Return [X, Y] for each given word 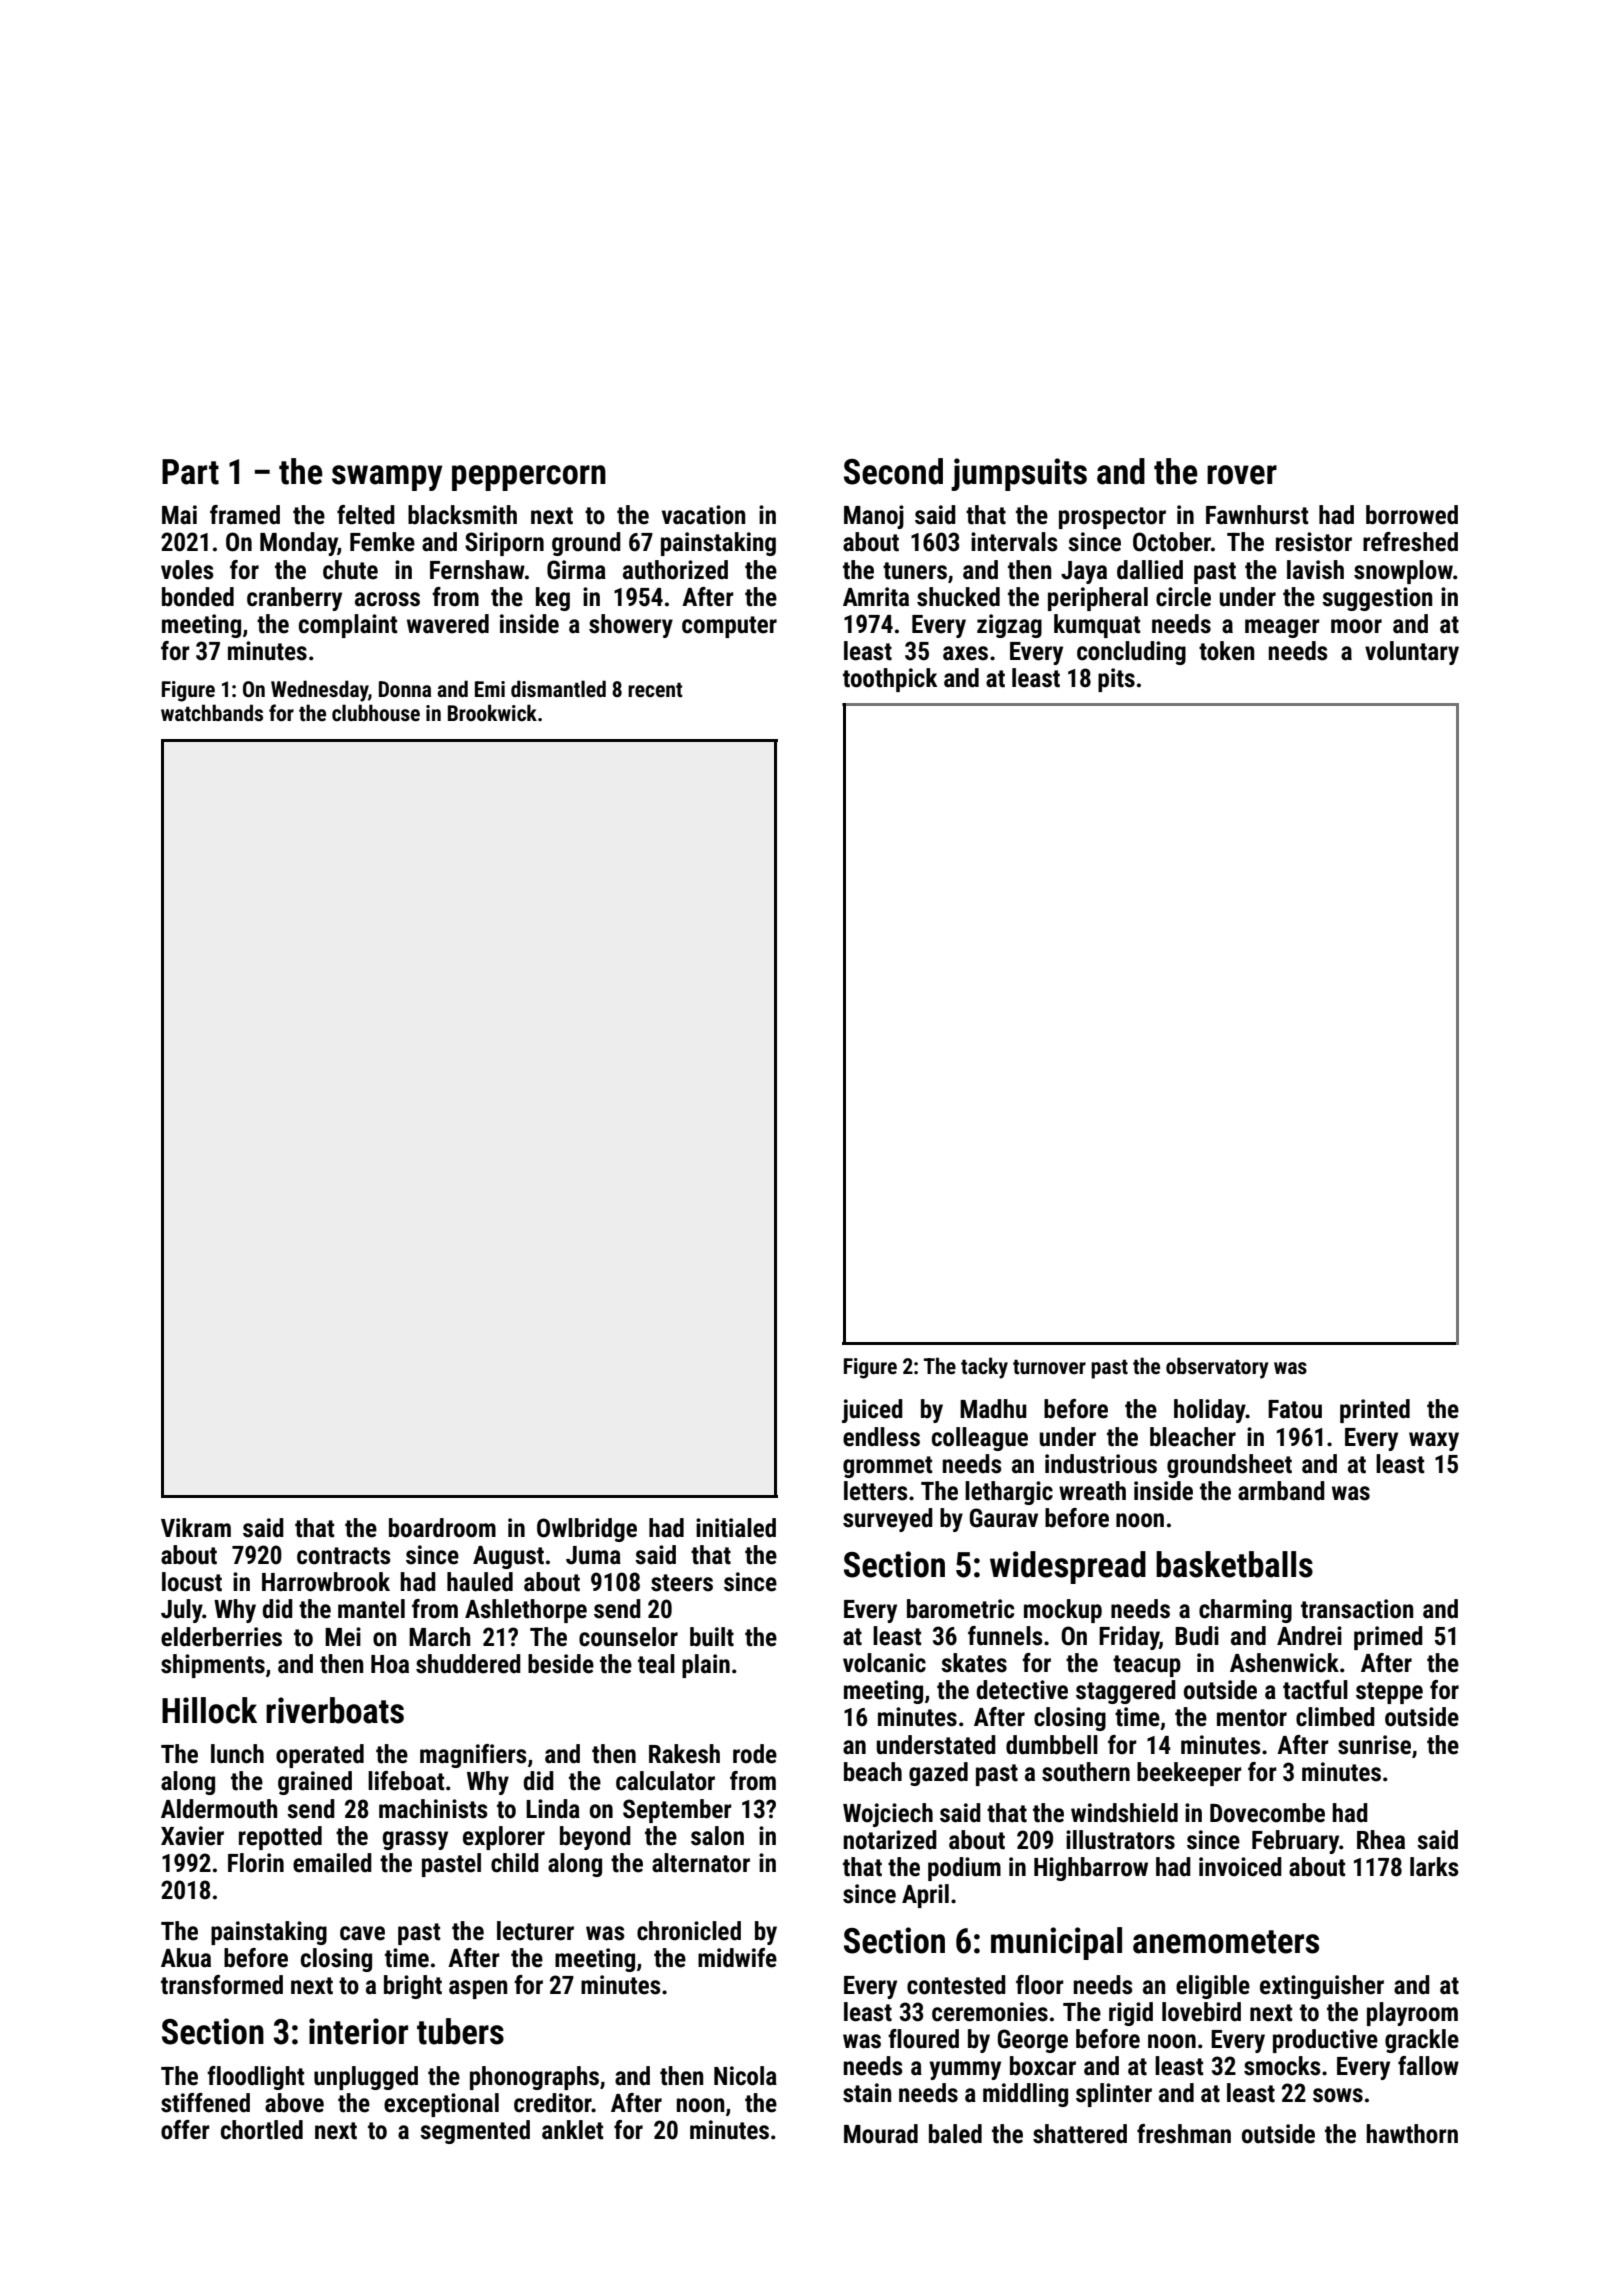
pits [1116, 680]
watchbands [212, 713]
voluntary [1412, 653]
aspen [478, 1989]
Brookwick [492, 712]
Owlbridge [587, 1530]
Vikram [196, 1528]
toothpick [890, 680]
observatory [1217, 1368]
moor [1356, 626]
